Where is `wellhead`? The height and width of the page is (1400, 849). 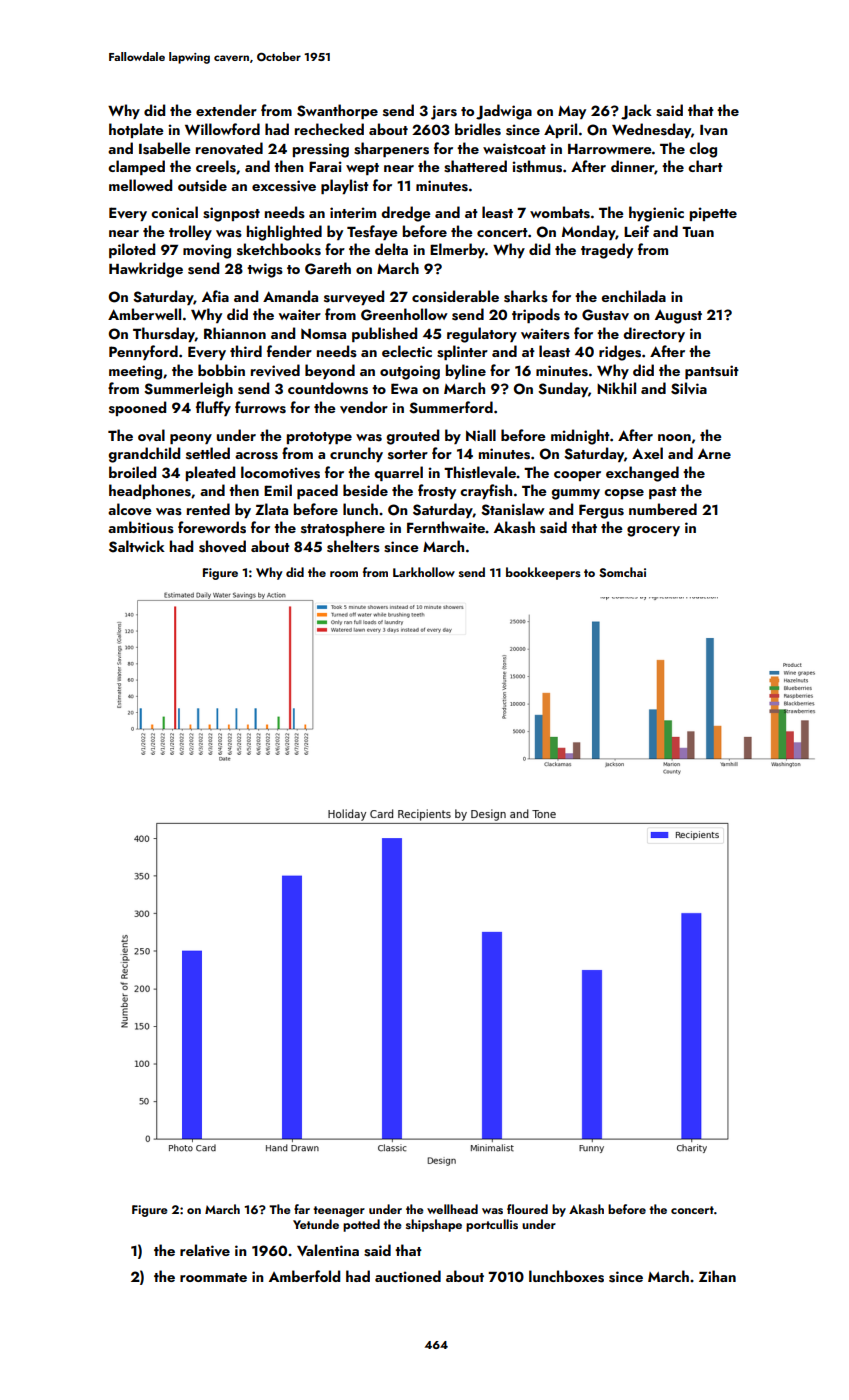 wellhead is located at coordinates (452, 1209).
